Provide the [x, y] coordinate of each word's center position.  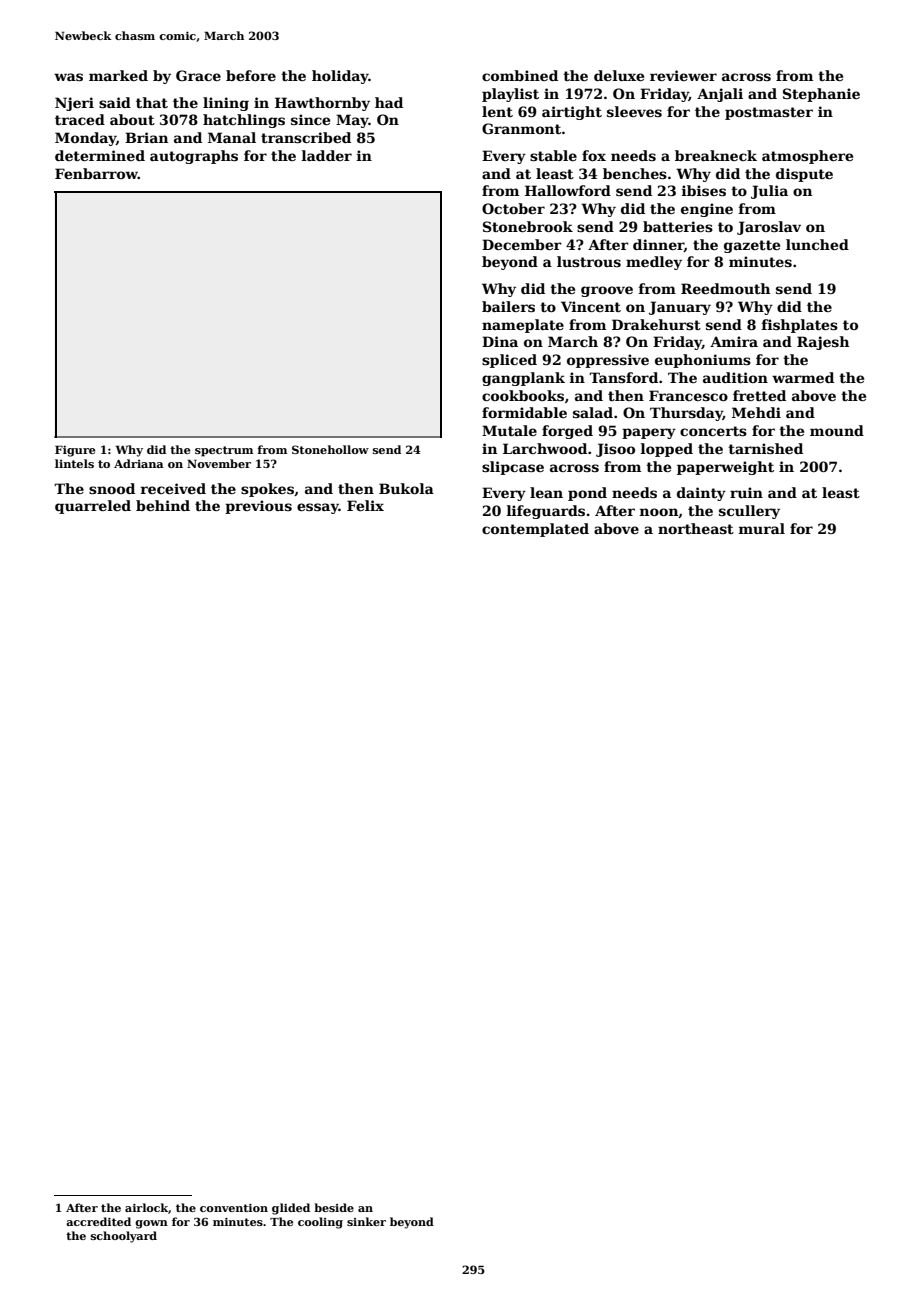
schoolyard [124, 1237]
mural [762, 528]
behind [163, 505]
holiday [340, 77]
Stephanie [821, 95]
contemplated [535, 530]
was [68, 77]
